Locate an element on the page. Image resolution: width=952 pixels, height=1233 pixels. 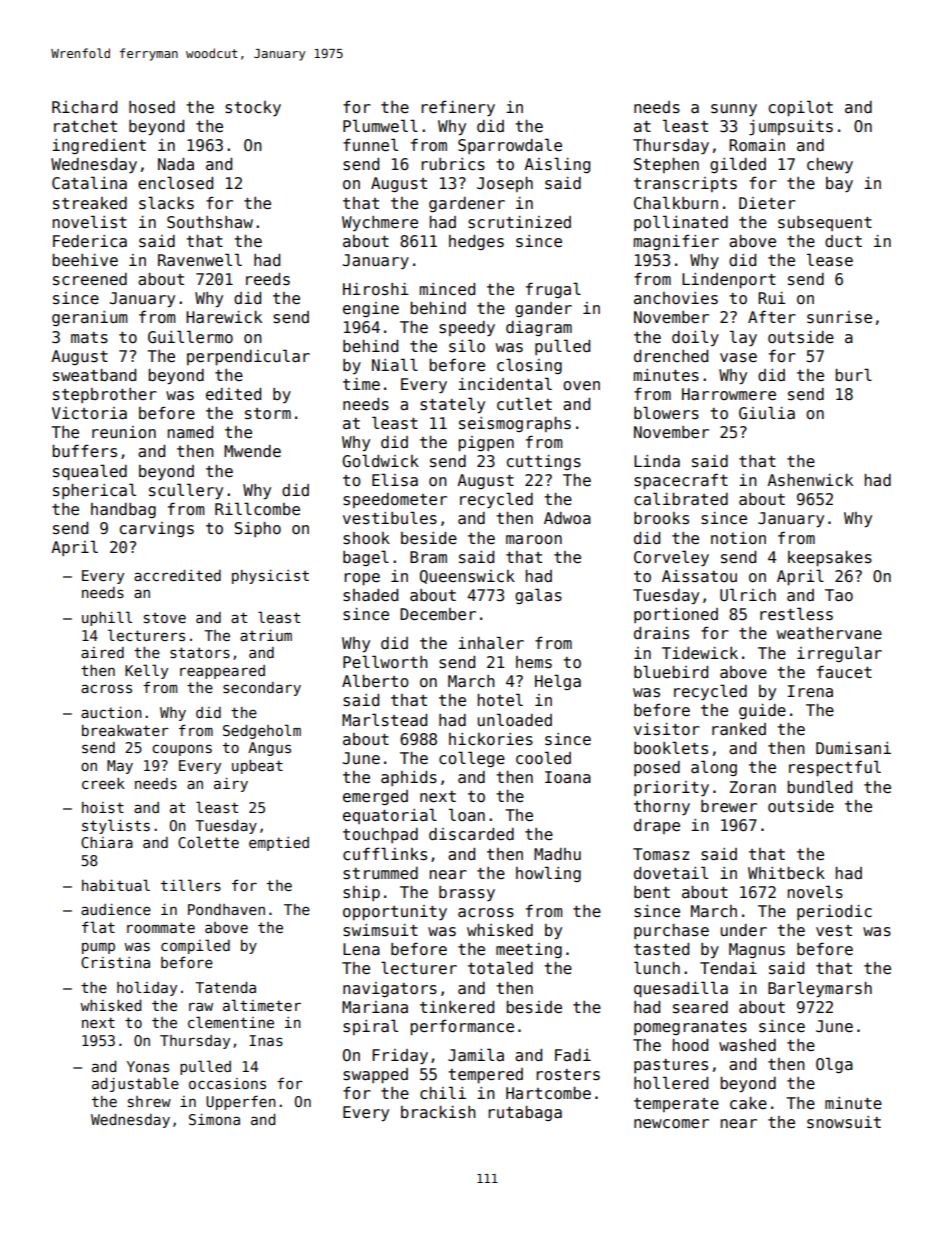
hosed is located at coordinates (152, 107).
